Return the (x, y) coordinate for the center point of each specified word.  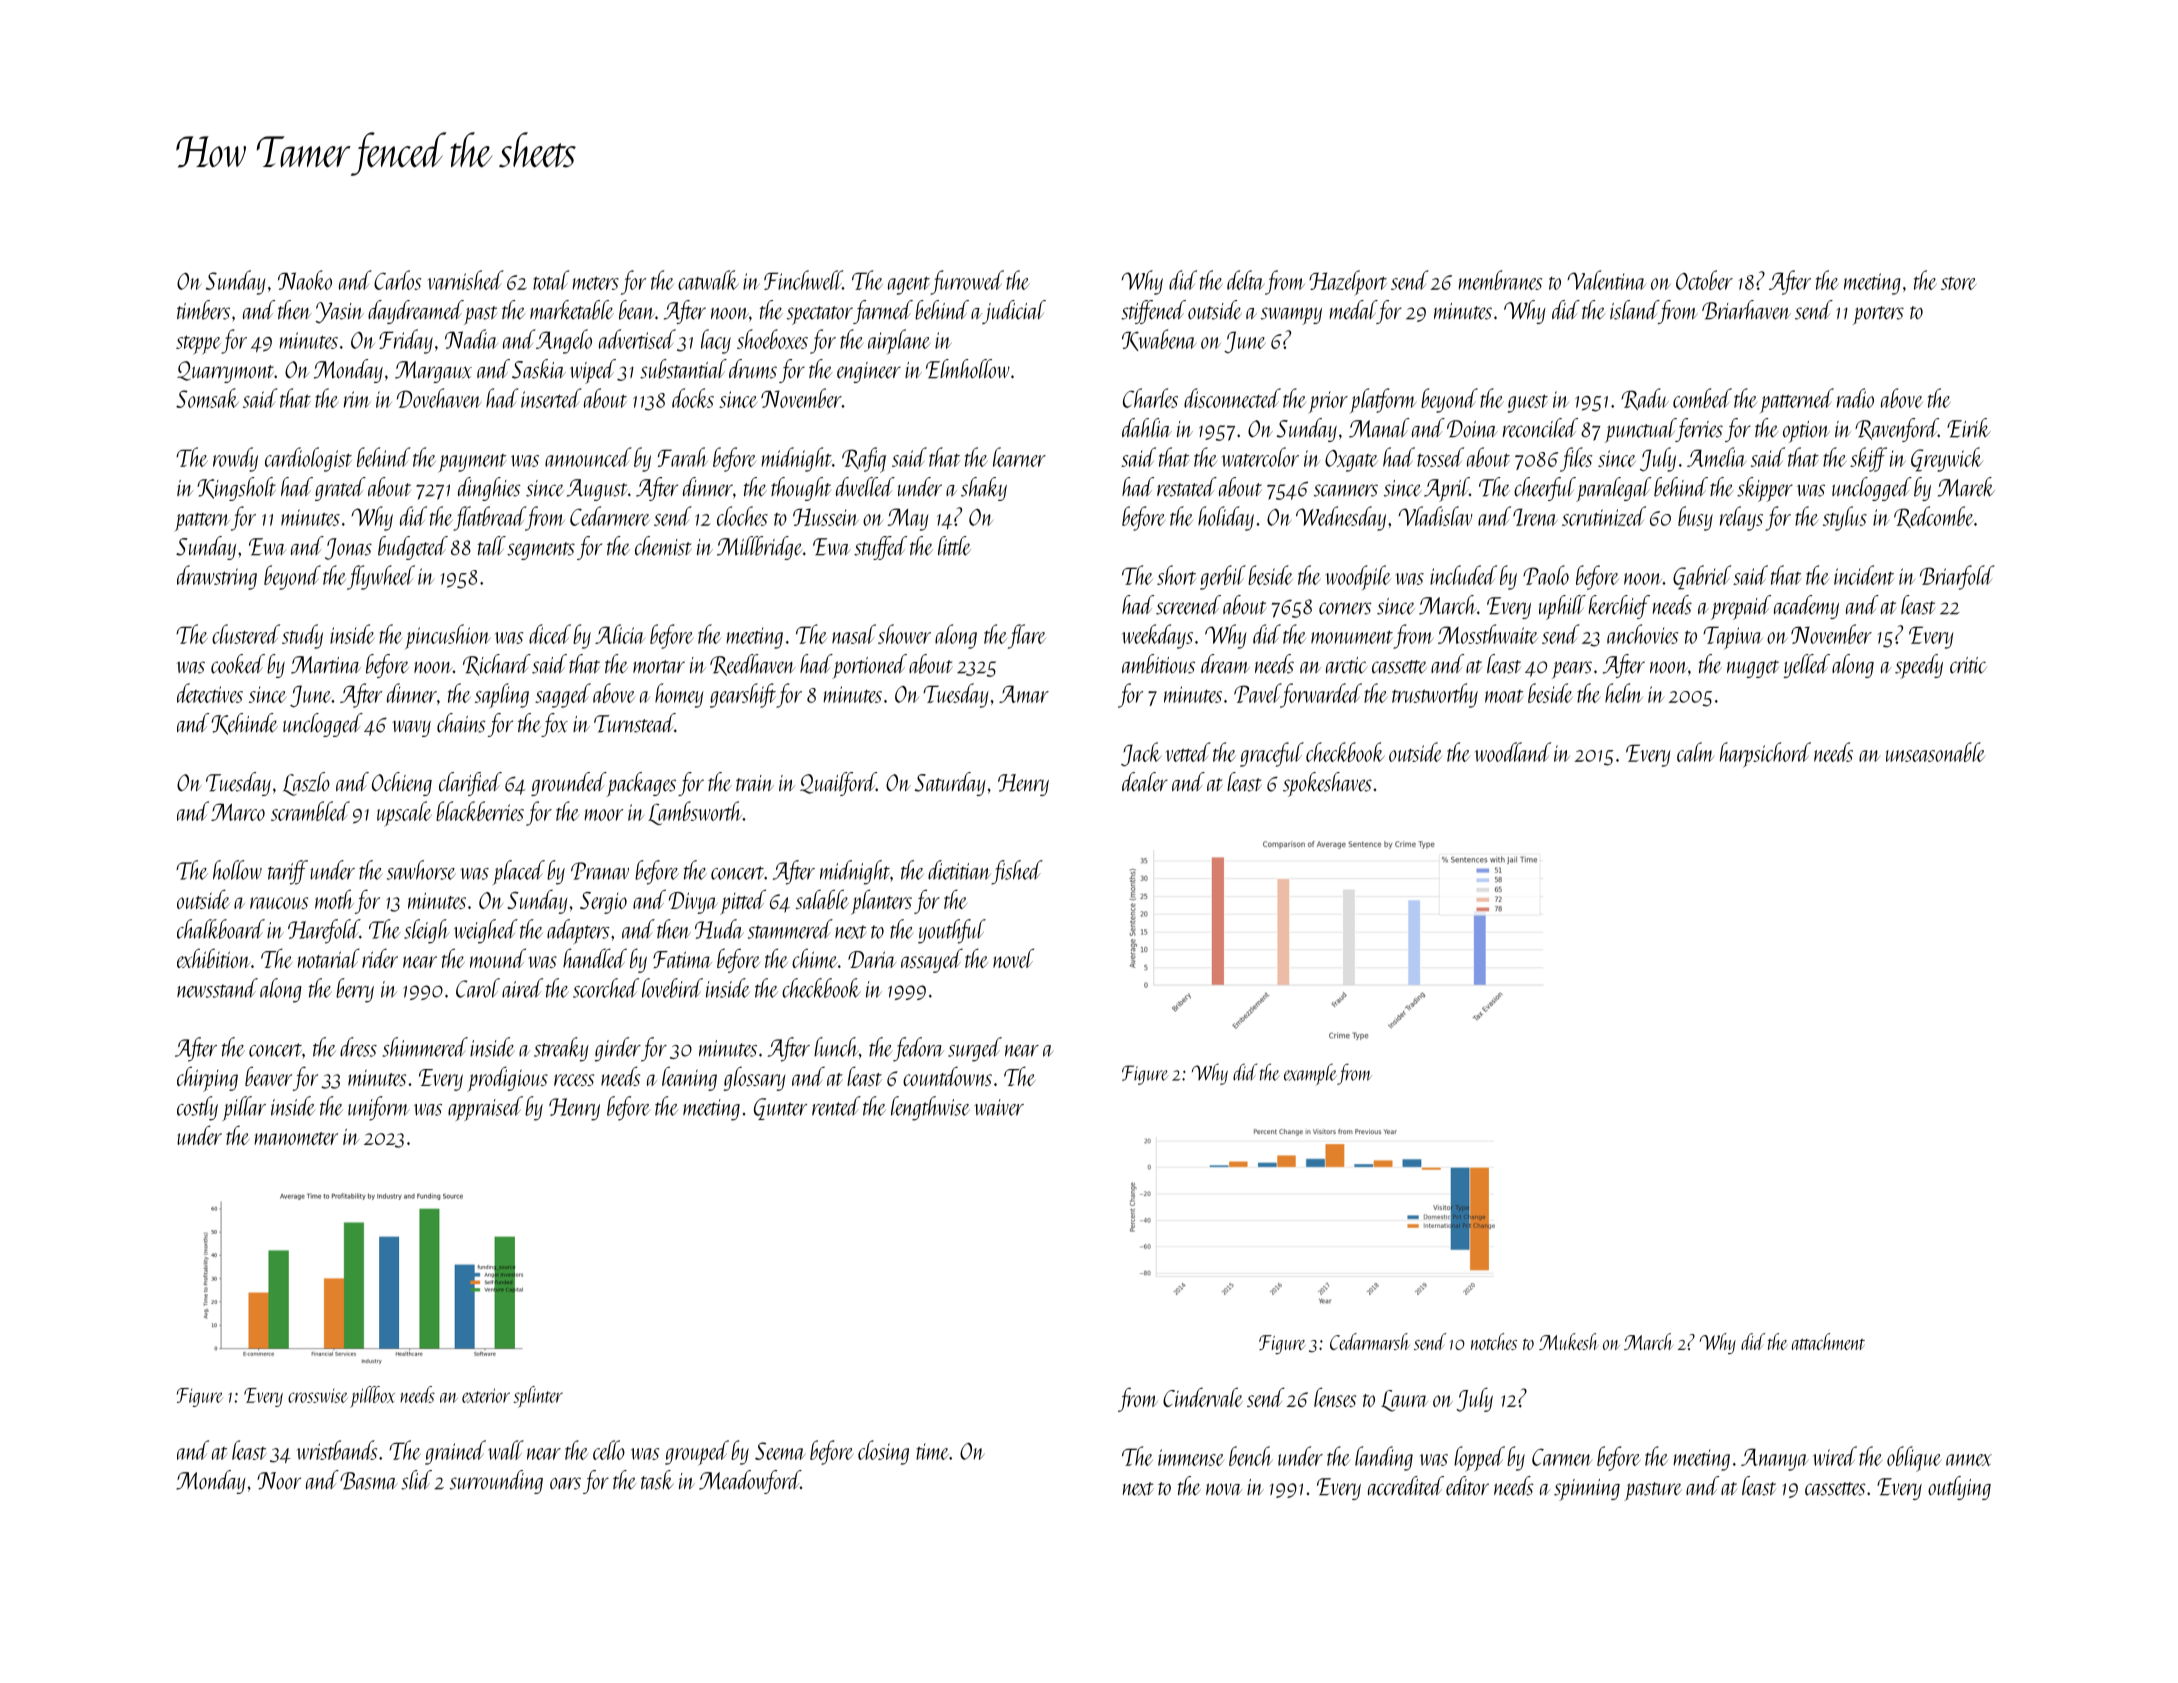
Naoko (305, 280)
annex (1969, 1460)
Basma (369, 1481)
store (1958, 283)
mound (498, 958)
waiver (999, 1107)
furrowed (967, 282)
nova (1224, 1489)
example (1310, 1074)
